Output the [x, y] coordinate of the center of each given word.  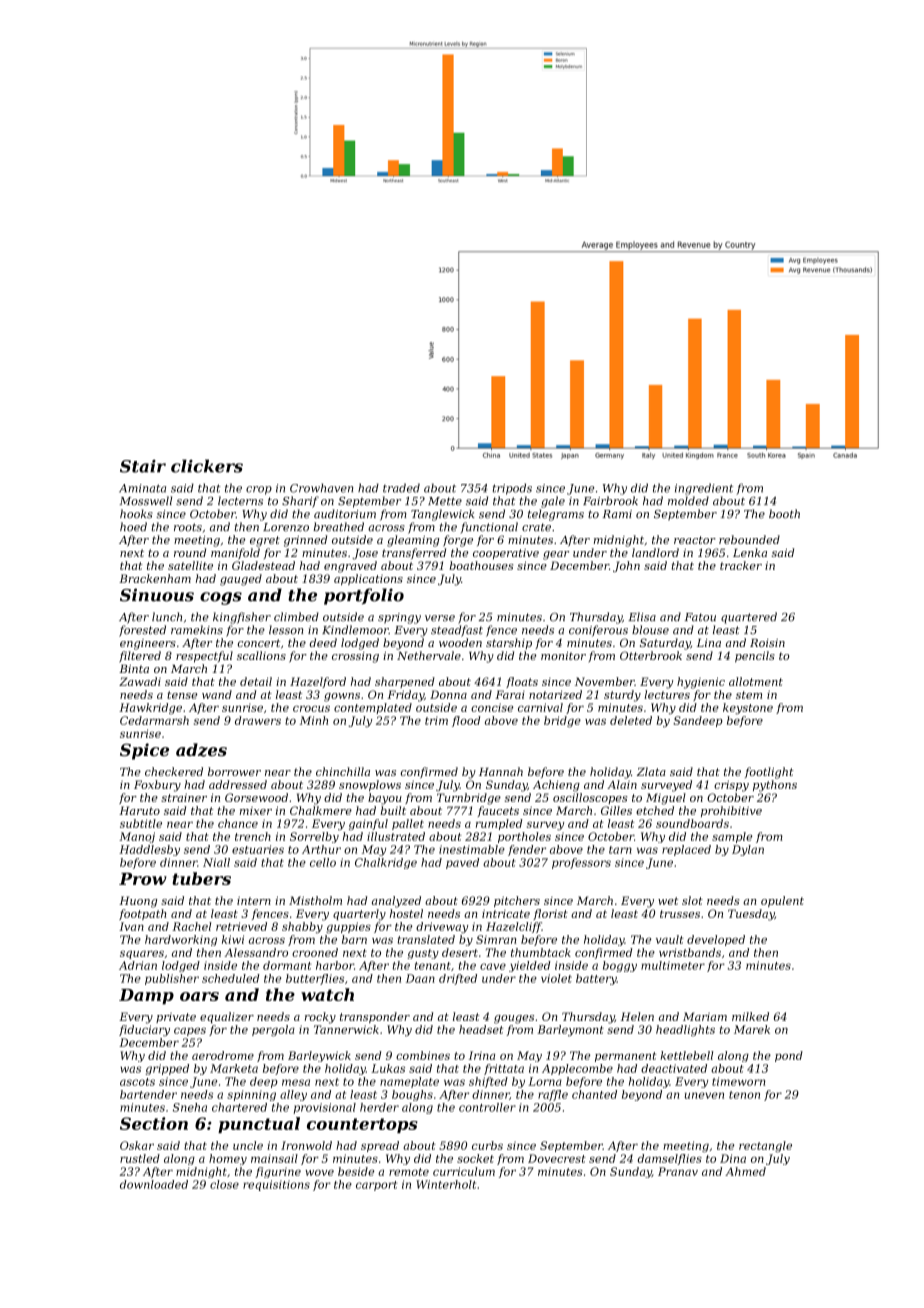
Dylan [748, 850]
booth [784, 514]
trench [253, 836]
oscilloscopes [590, 798]
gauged [241, 580]
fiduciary [144, 1030]
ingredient [704, 489]
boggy [620, 966]
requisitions [276, 1185]
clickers [207, 466]
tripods [512, 489]
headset [481, 1029]
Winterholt [446, 1184]
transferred [414, 553]
